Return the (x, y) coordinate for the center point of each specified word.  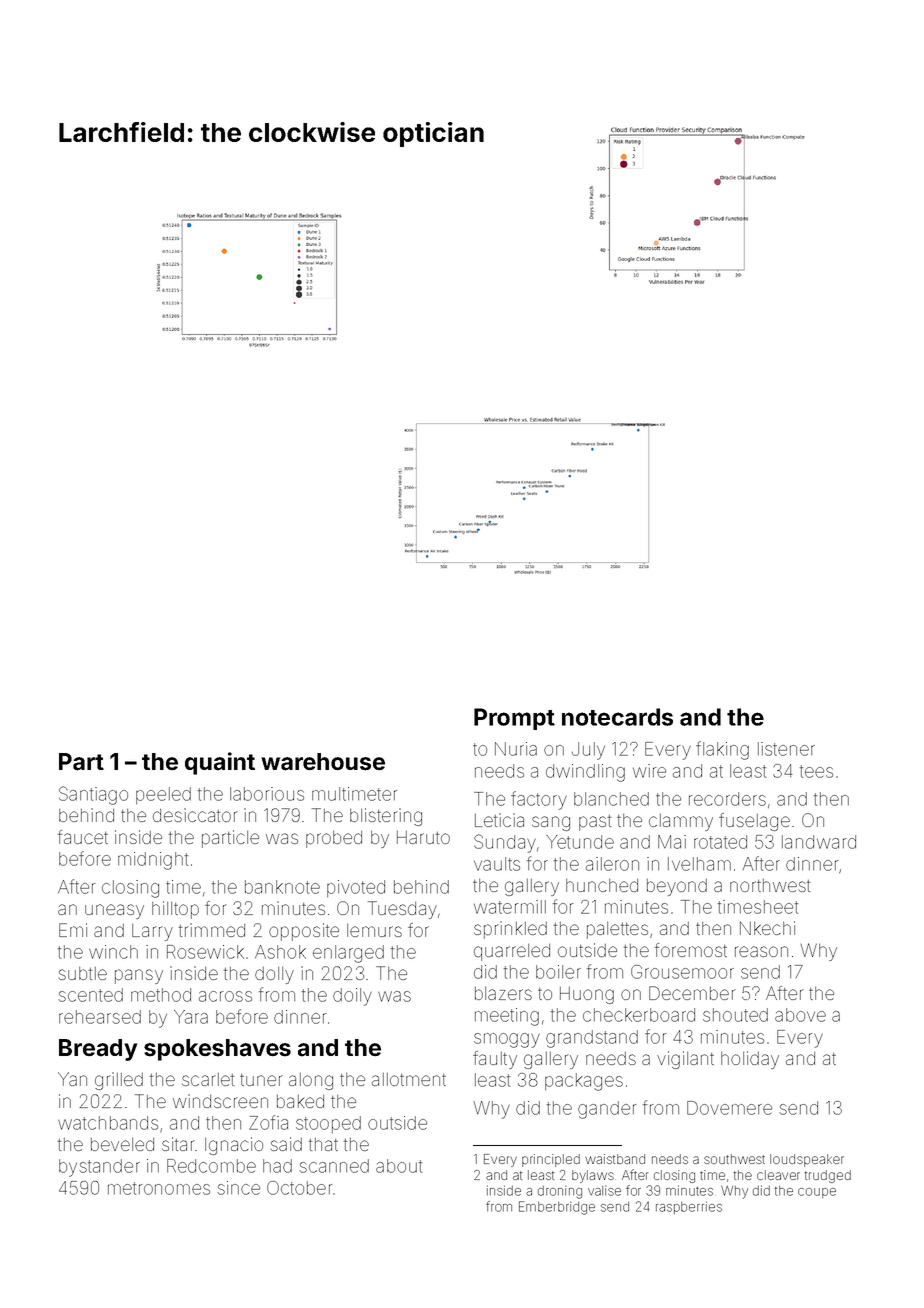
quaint (220, 763)
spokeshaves (217, 1050)
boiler (558, 972)
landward (819, 842)
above (800, 1015)
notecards (617, 717)
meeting (507, 1017)
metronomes (159, 1188)
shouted (735, 1015)
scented (90, 995)
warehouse (323, 762)
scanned (334, 1166)
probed (334, 839)
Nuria (516, 749)
